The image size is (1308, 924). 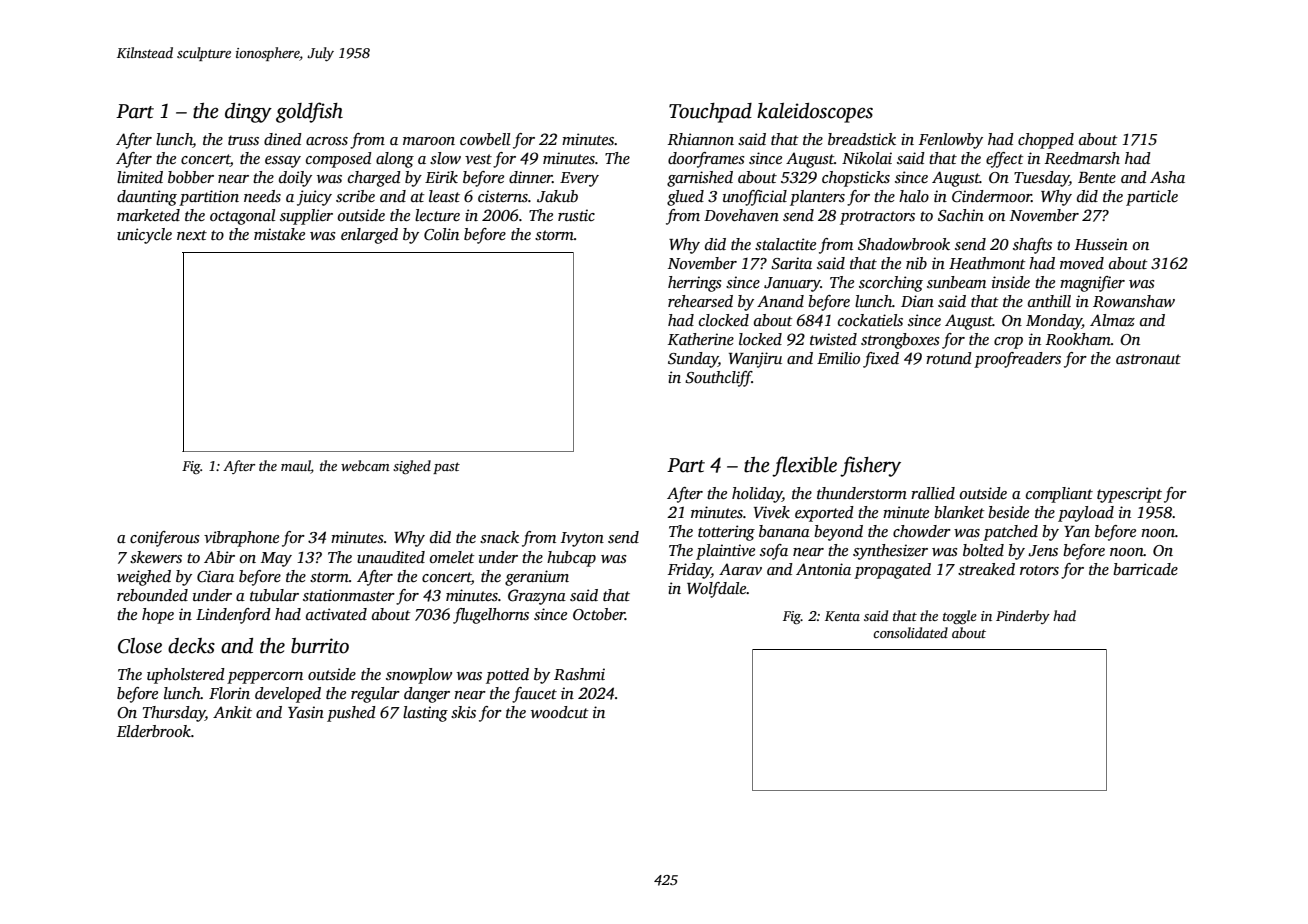 I want to click on peppercorn, so click(x=265, y=678).
